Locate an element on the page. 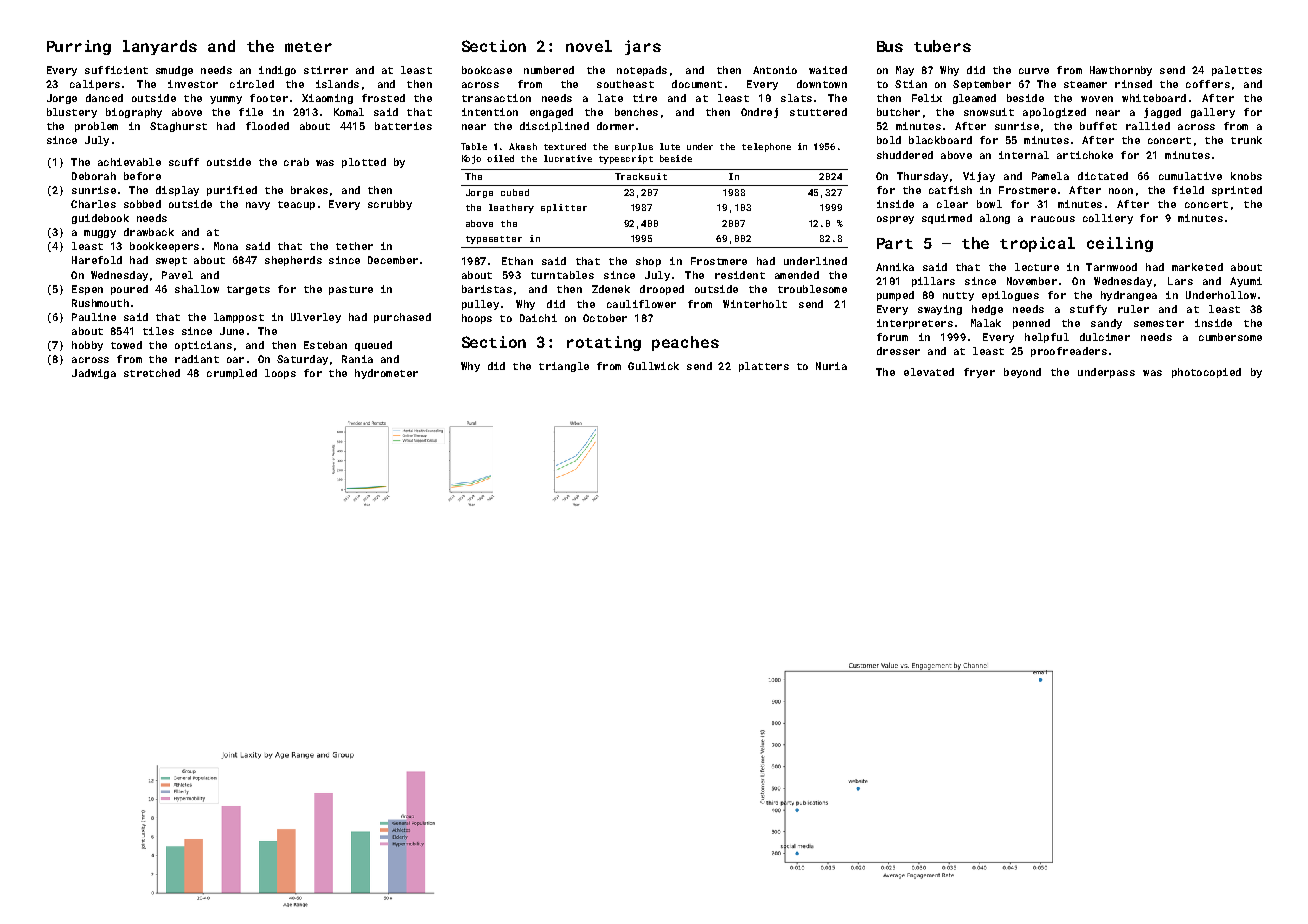  indigo is located at coordinates (277, 71).
